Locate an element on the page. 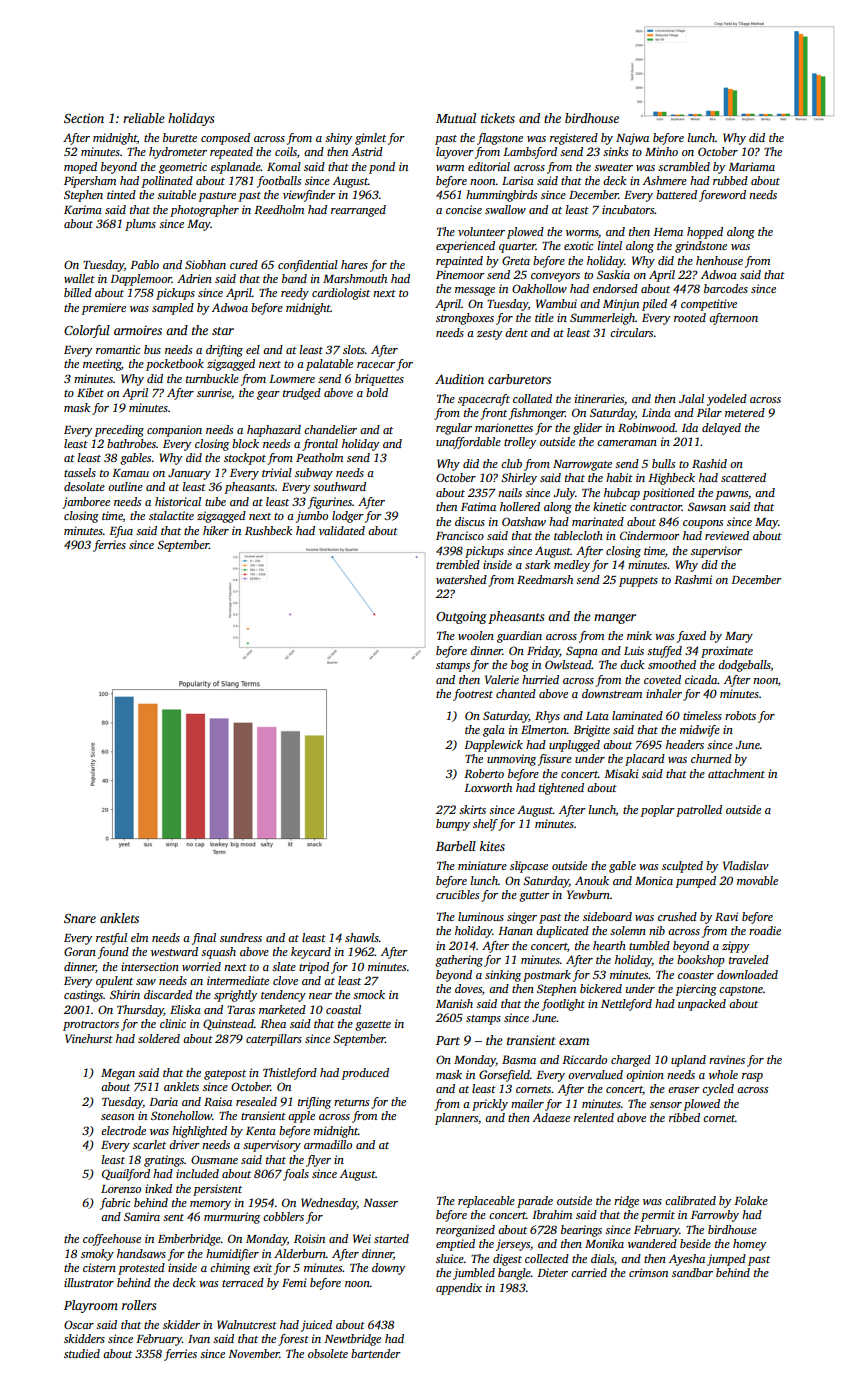 The width and height of the image is (849, 1400). repainted is located at coordinates (459, 262).
